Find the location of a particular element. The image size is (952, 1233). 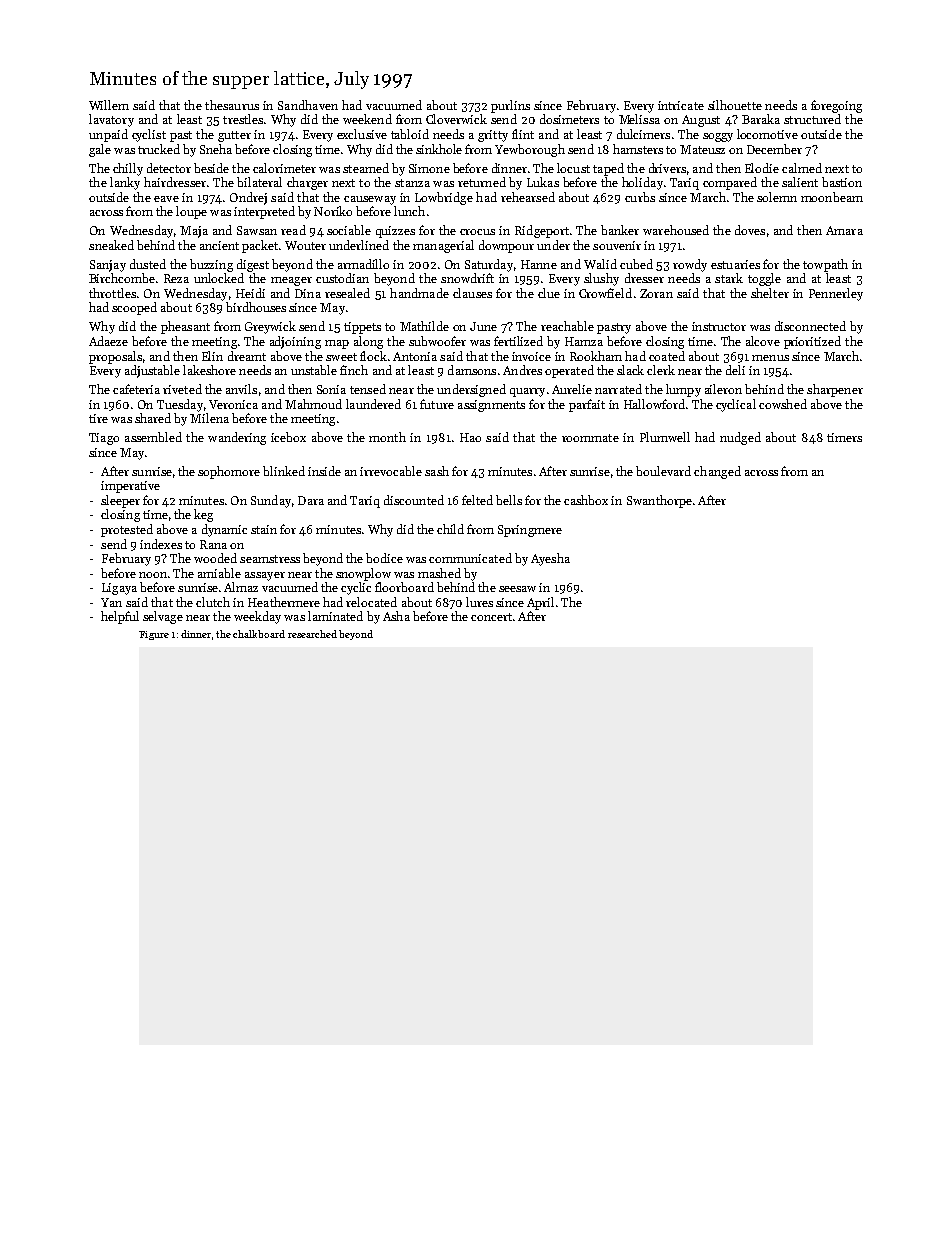

stanza is located at coordinates (412, 183).
